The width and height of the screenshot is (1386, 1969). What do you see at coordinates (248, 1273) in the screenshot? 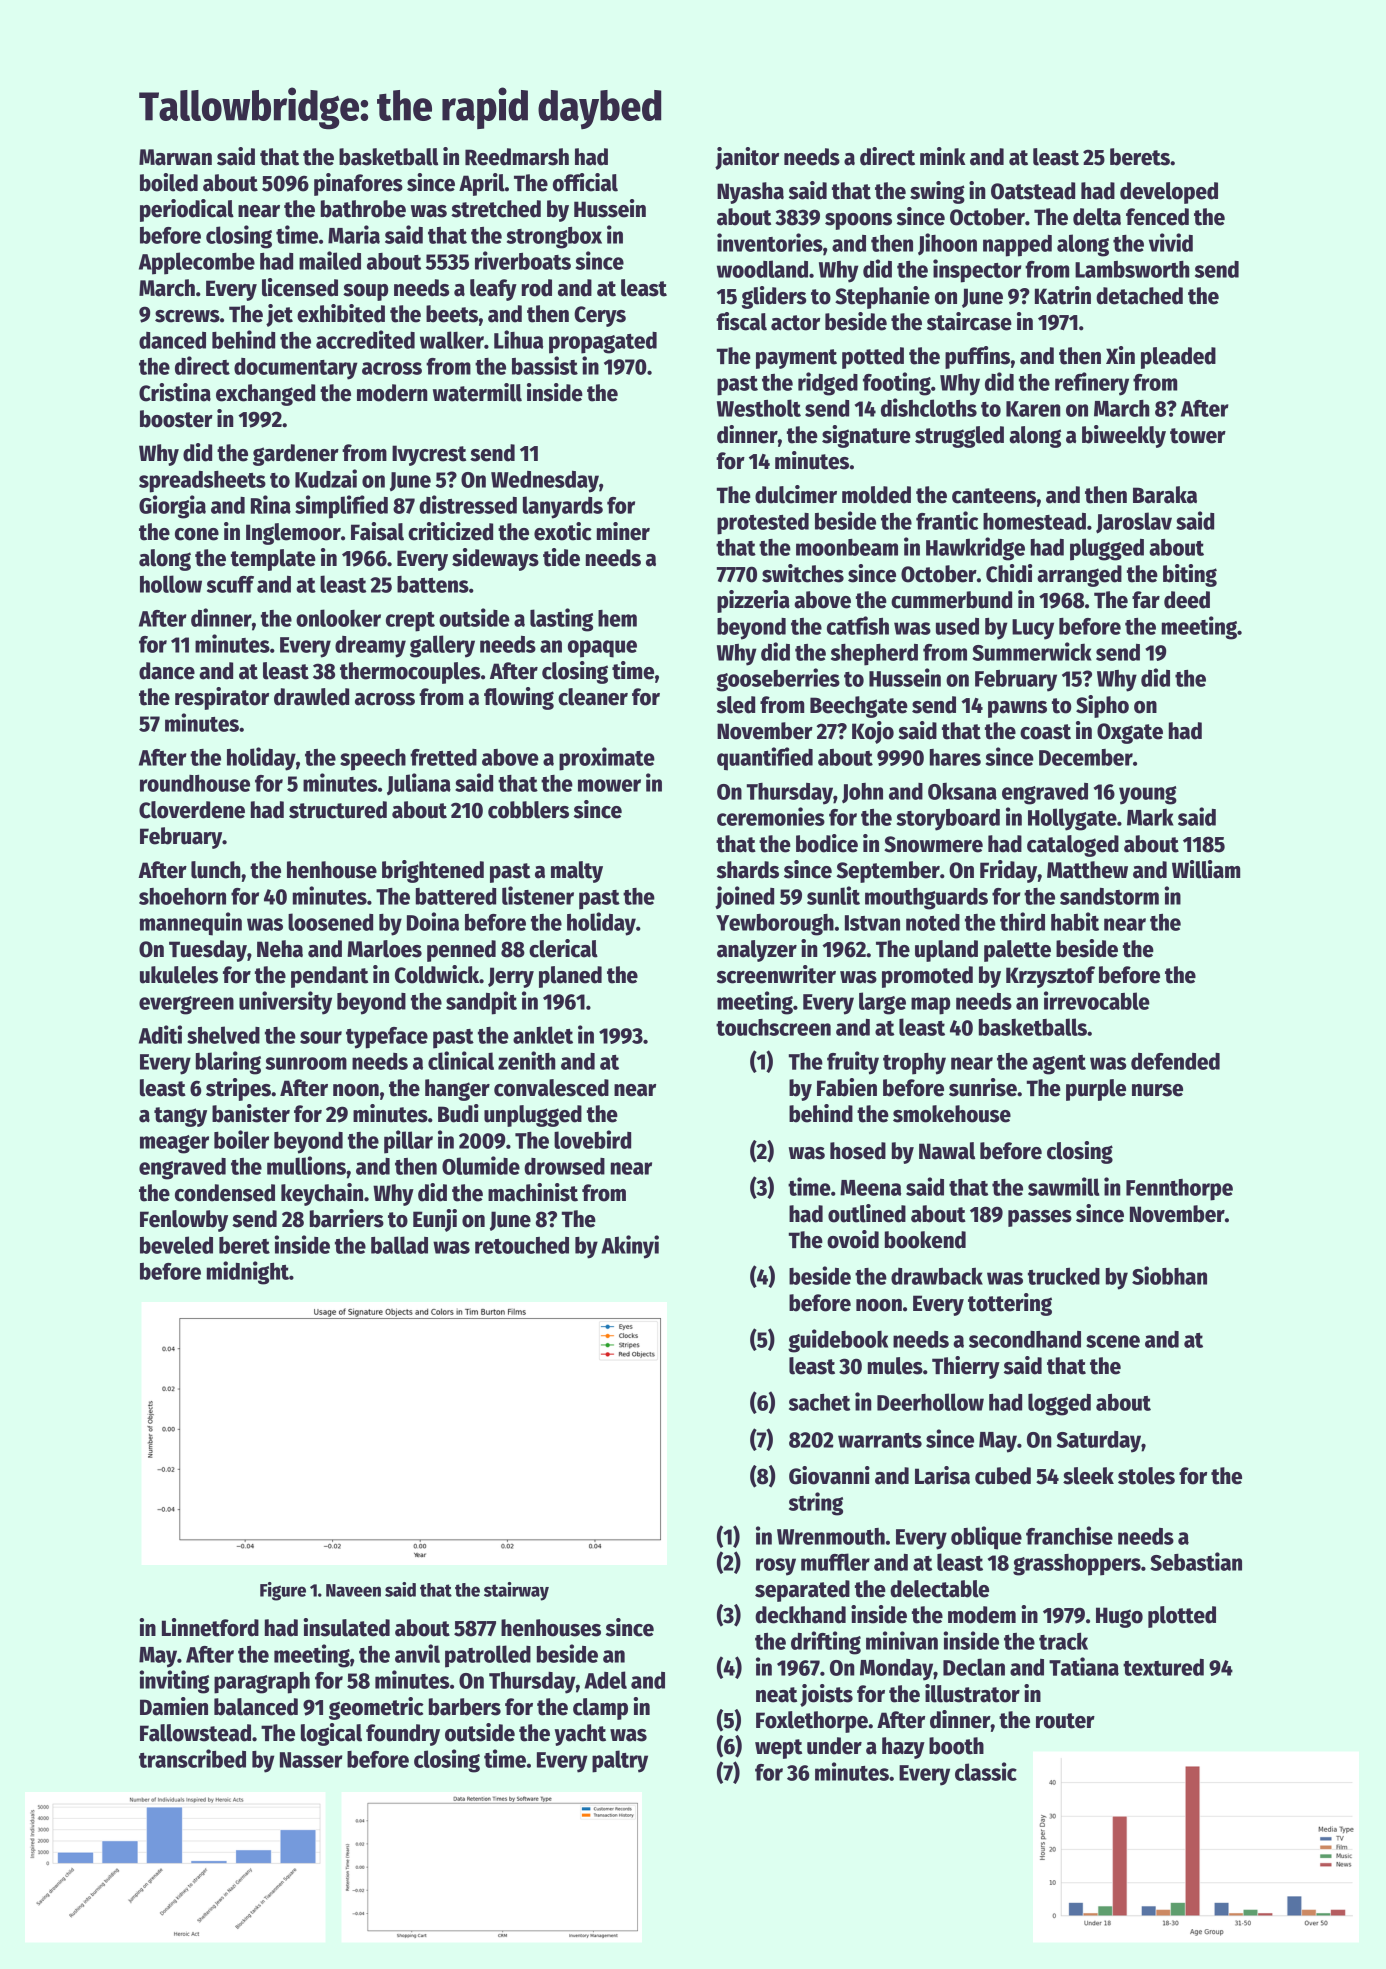
I see `midnight` at bounding box center [248, 1273].
